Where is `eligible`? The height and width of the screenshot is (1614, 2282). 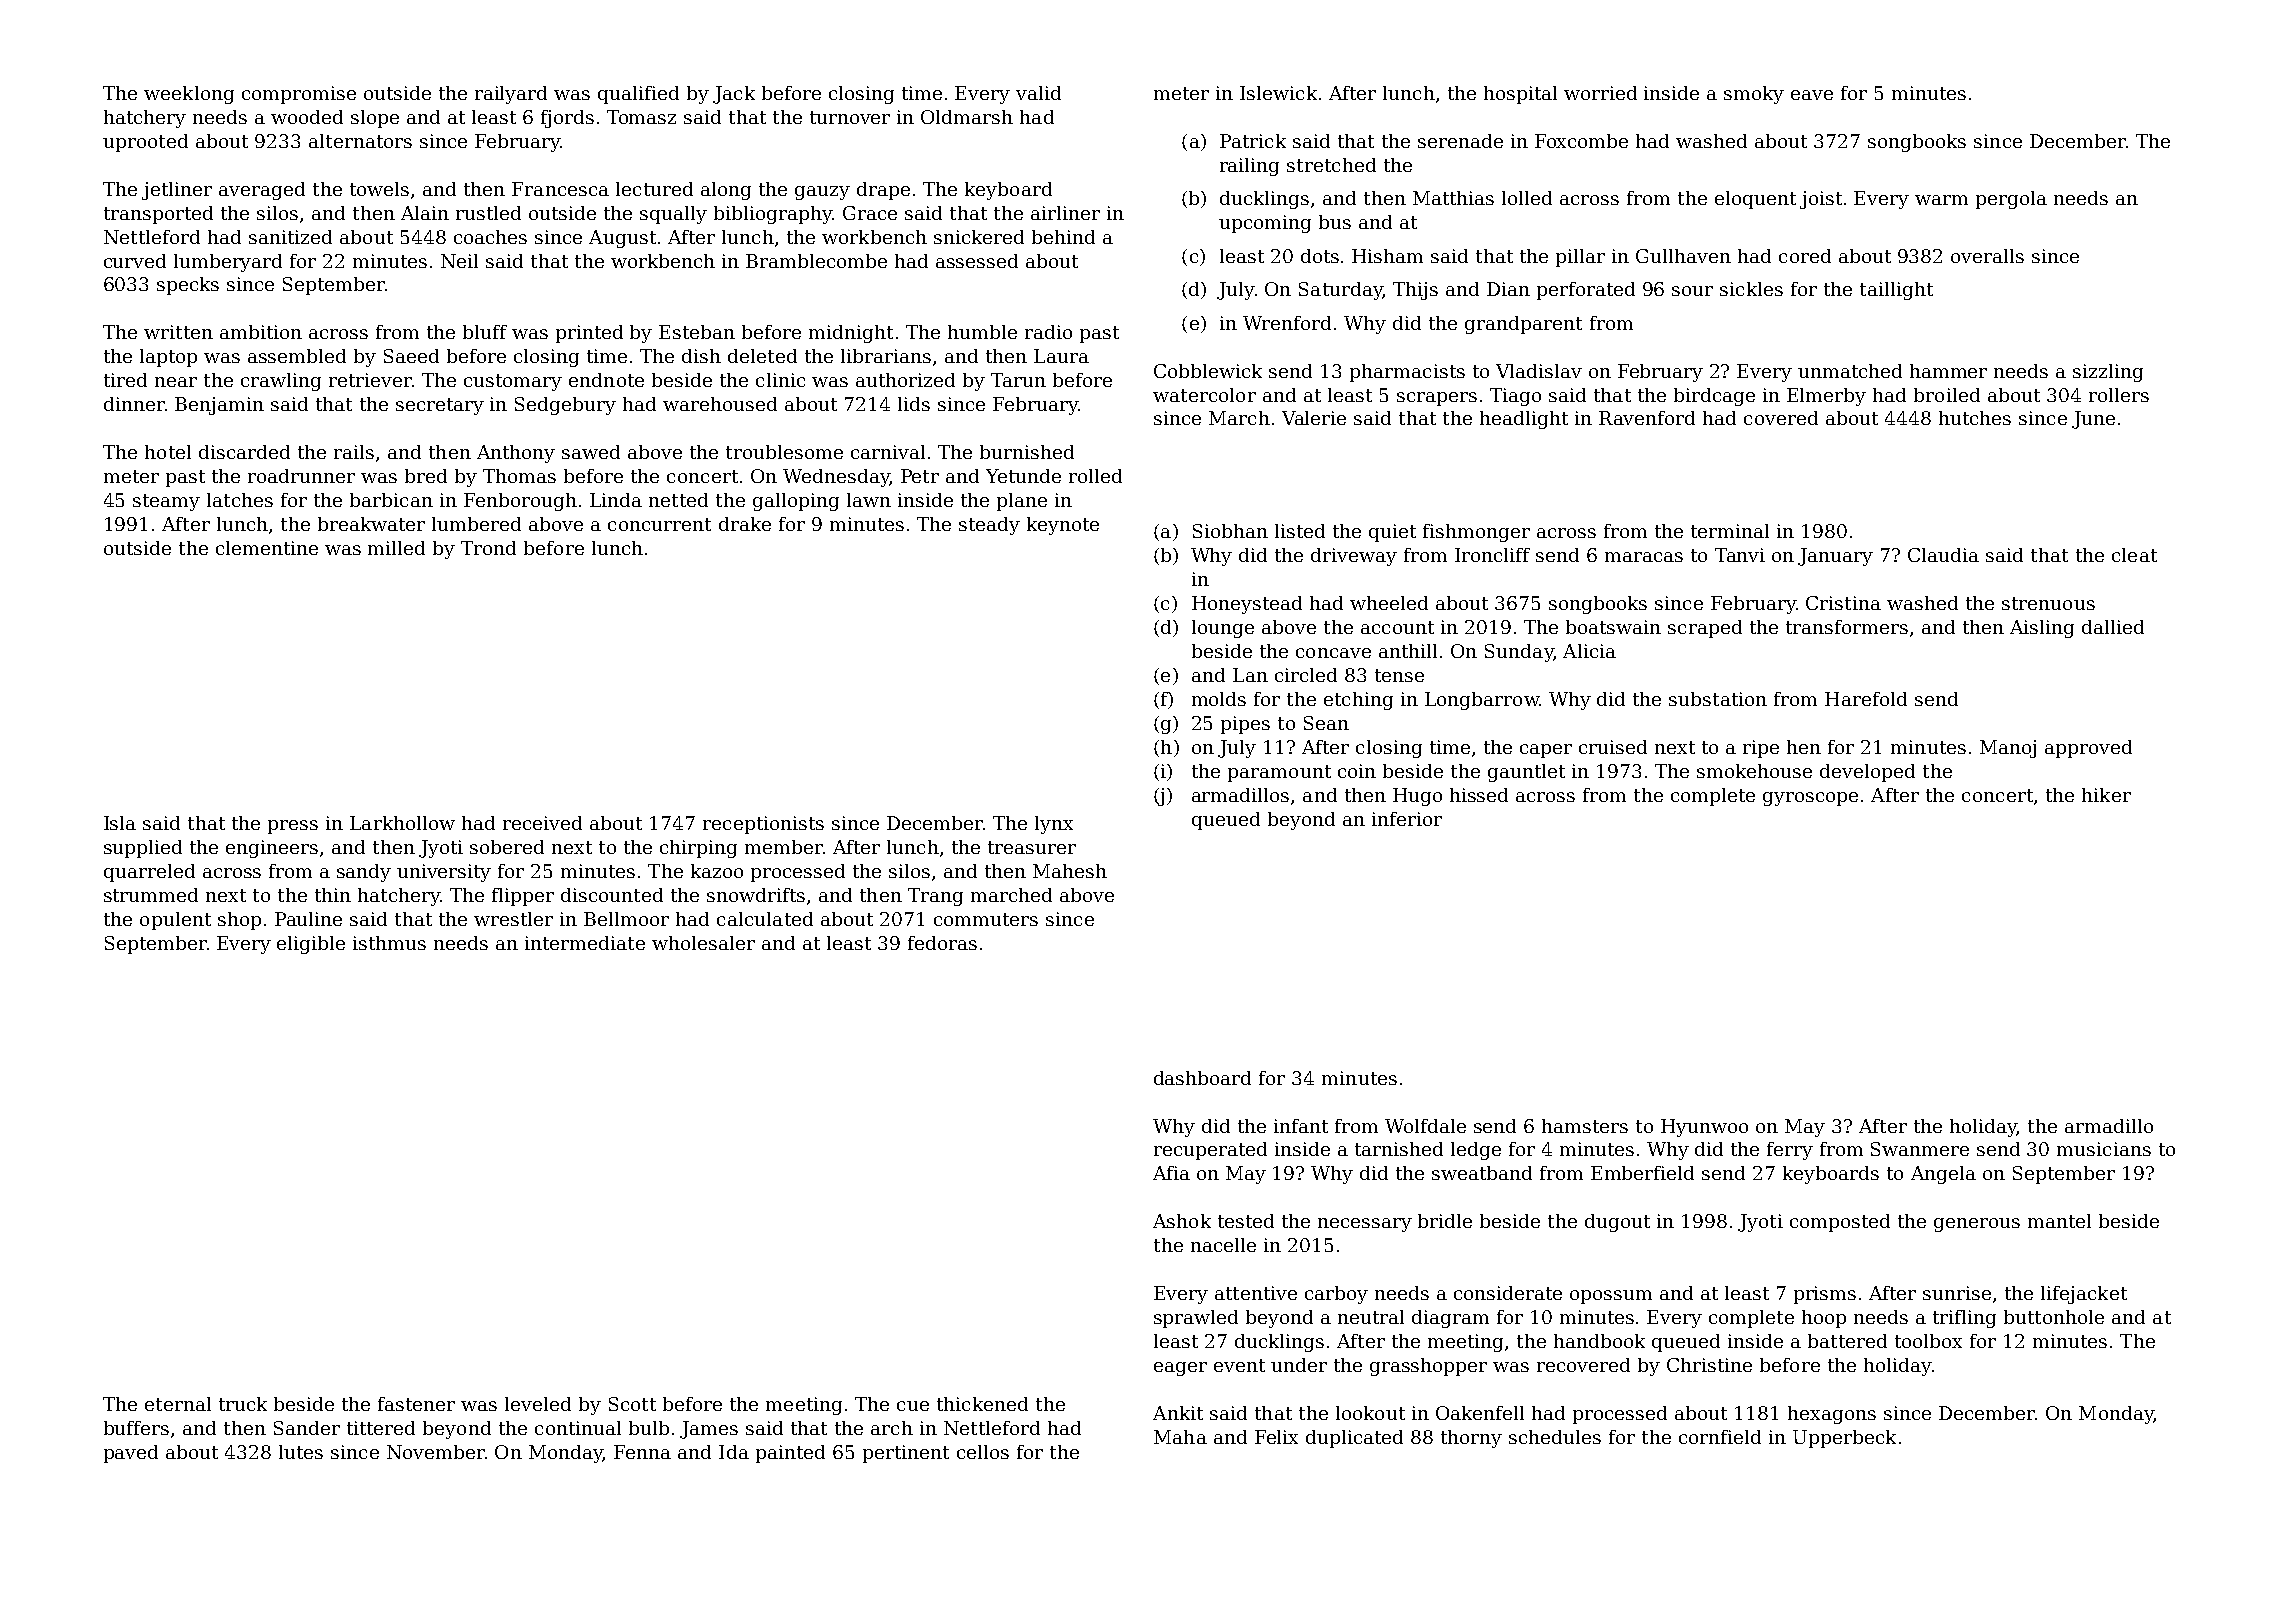 eligible is located at coordinates (311, 945).
